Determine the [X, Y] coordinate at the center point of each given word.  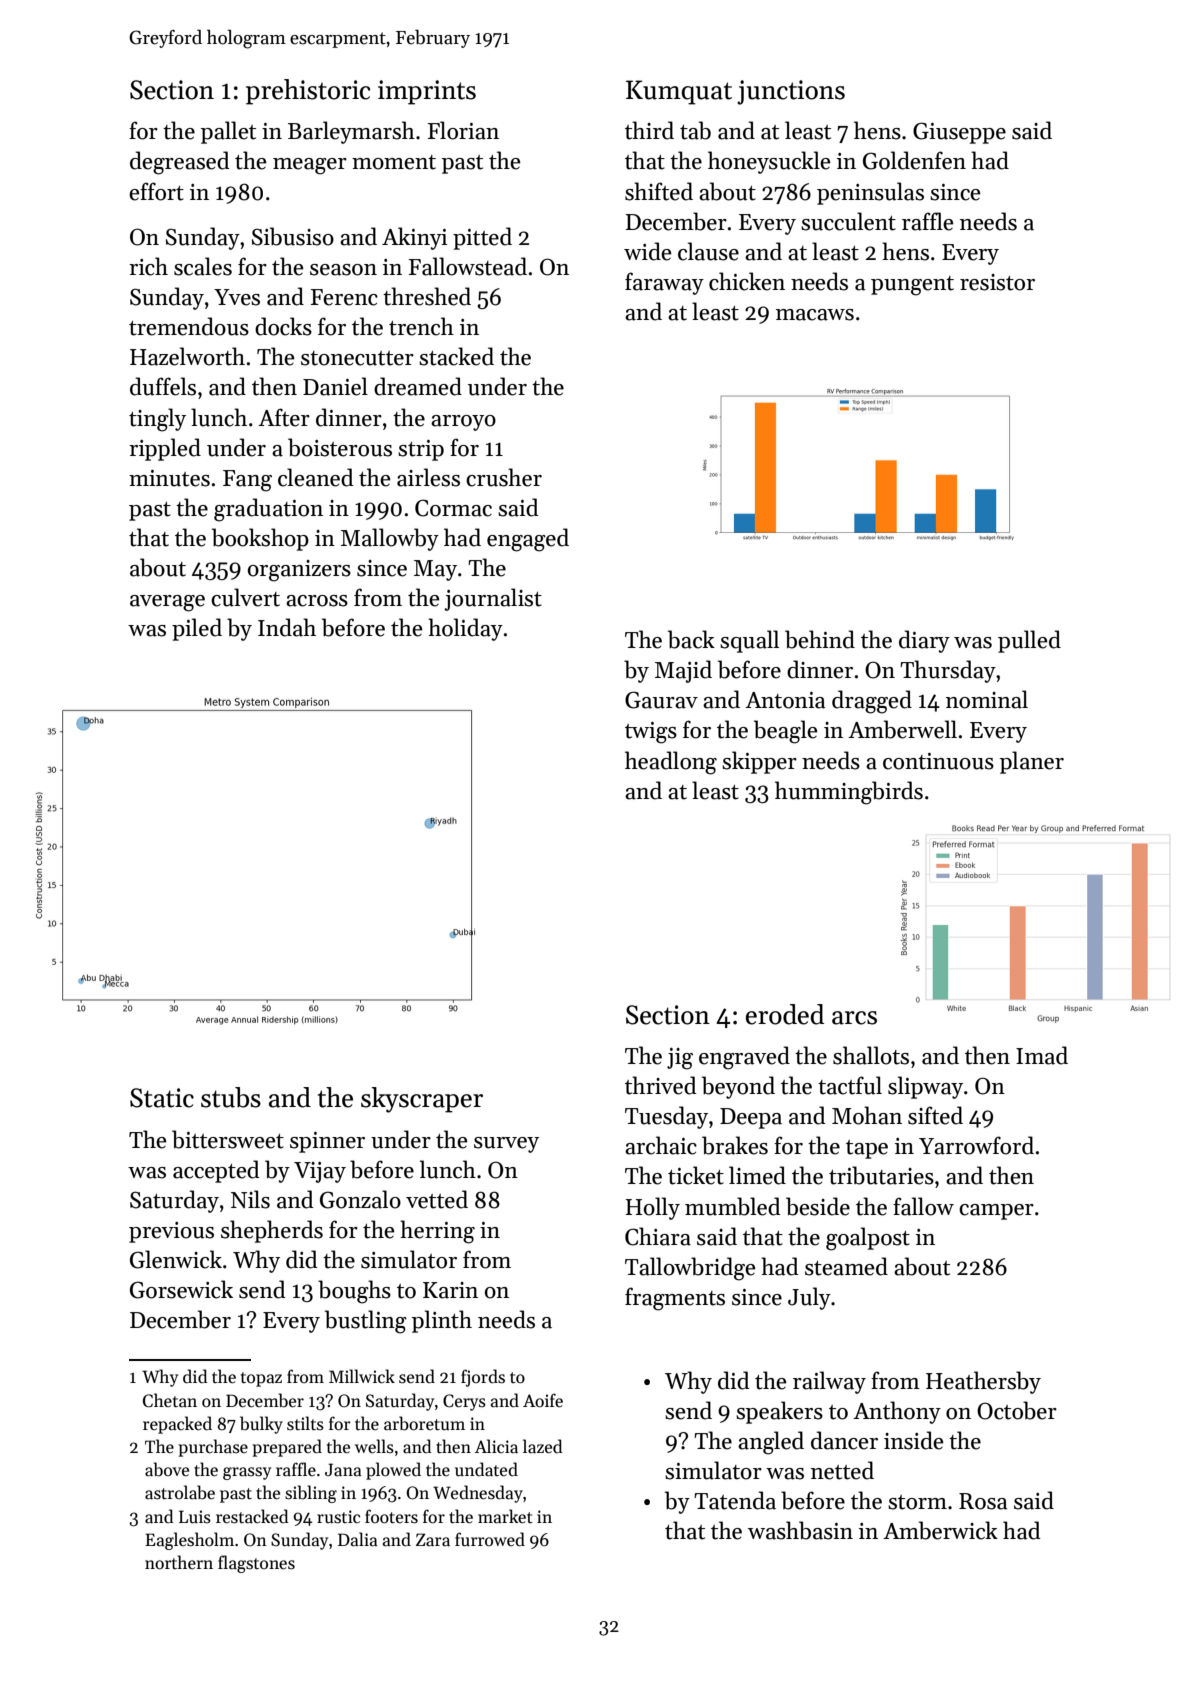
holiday [465, 629]
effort [156, 191]
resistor [997, 282]
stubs [231, 1097]
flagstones [256, 1564]
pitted [482, 238]
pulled [1029, 641]
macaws [815, 315]
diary [924, 641]
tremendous [189, 326]
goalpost [868, 1239]
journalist [493, 599]
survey [506, 1145]
